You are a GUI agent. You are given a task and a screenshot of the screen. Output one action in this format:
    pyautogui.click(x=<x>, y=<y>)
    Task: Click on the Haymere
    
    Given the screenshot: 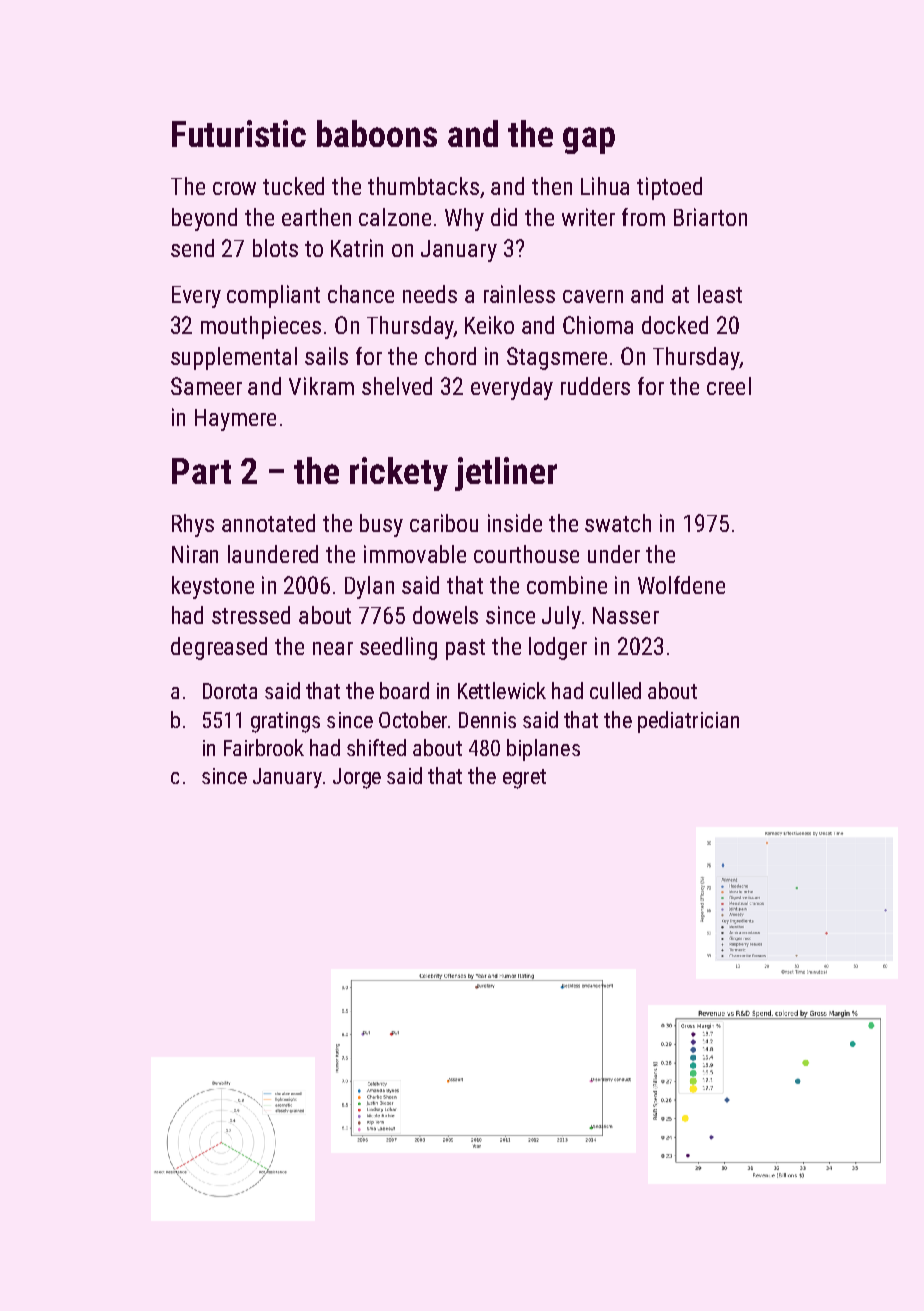 What is the action you would take?
    pyautogui.click(x=235, y=420)
